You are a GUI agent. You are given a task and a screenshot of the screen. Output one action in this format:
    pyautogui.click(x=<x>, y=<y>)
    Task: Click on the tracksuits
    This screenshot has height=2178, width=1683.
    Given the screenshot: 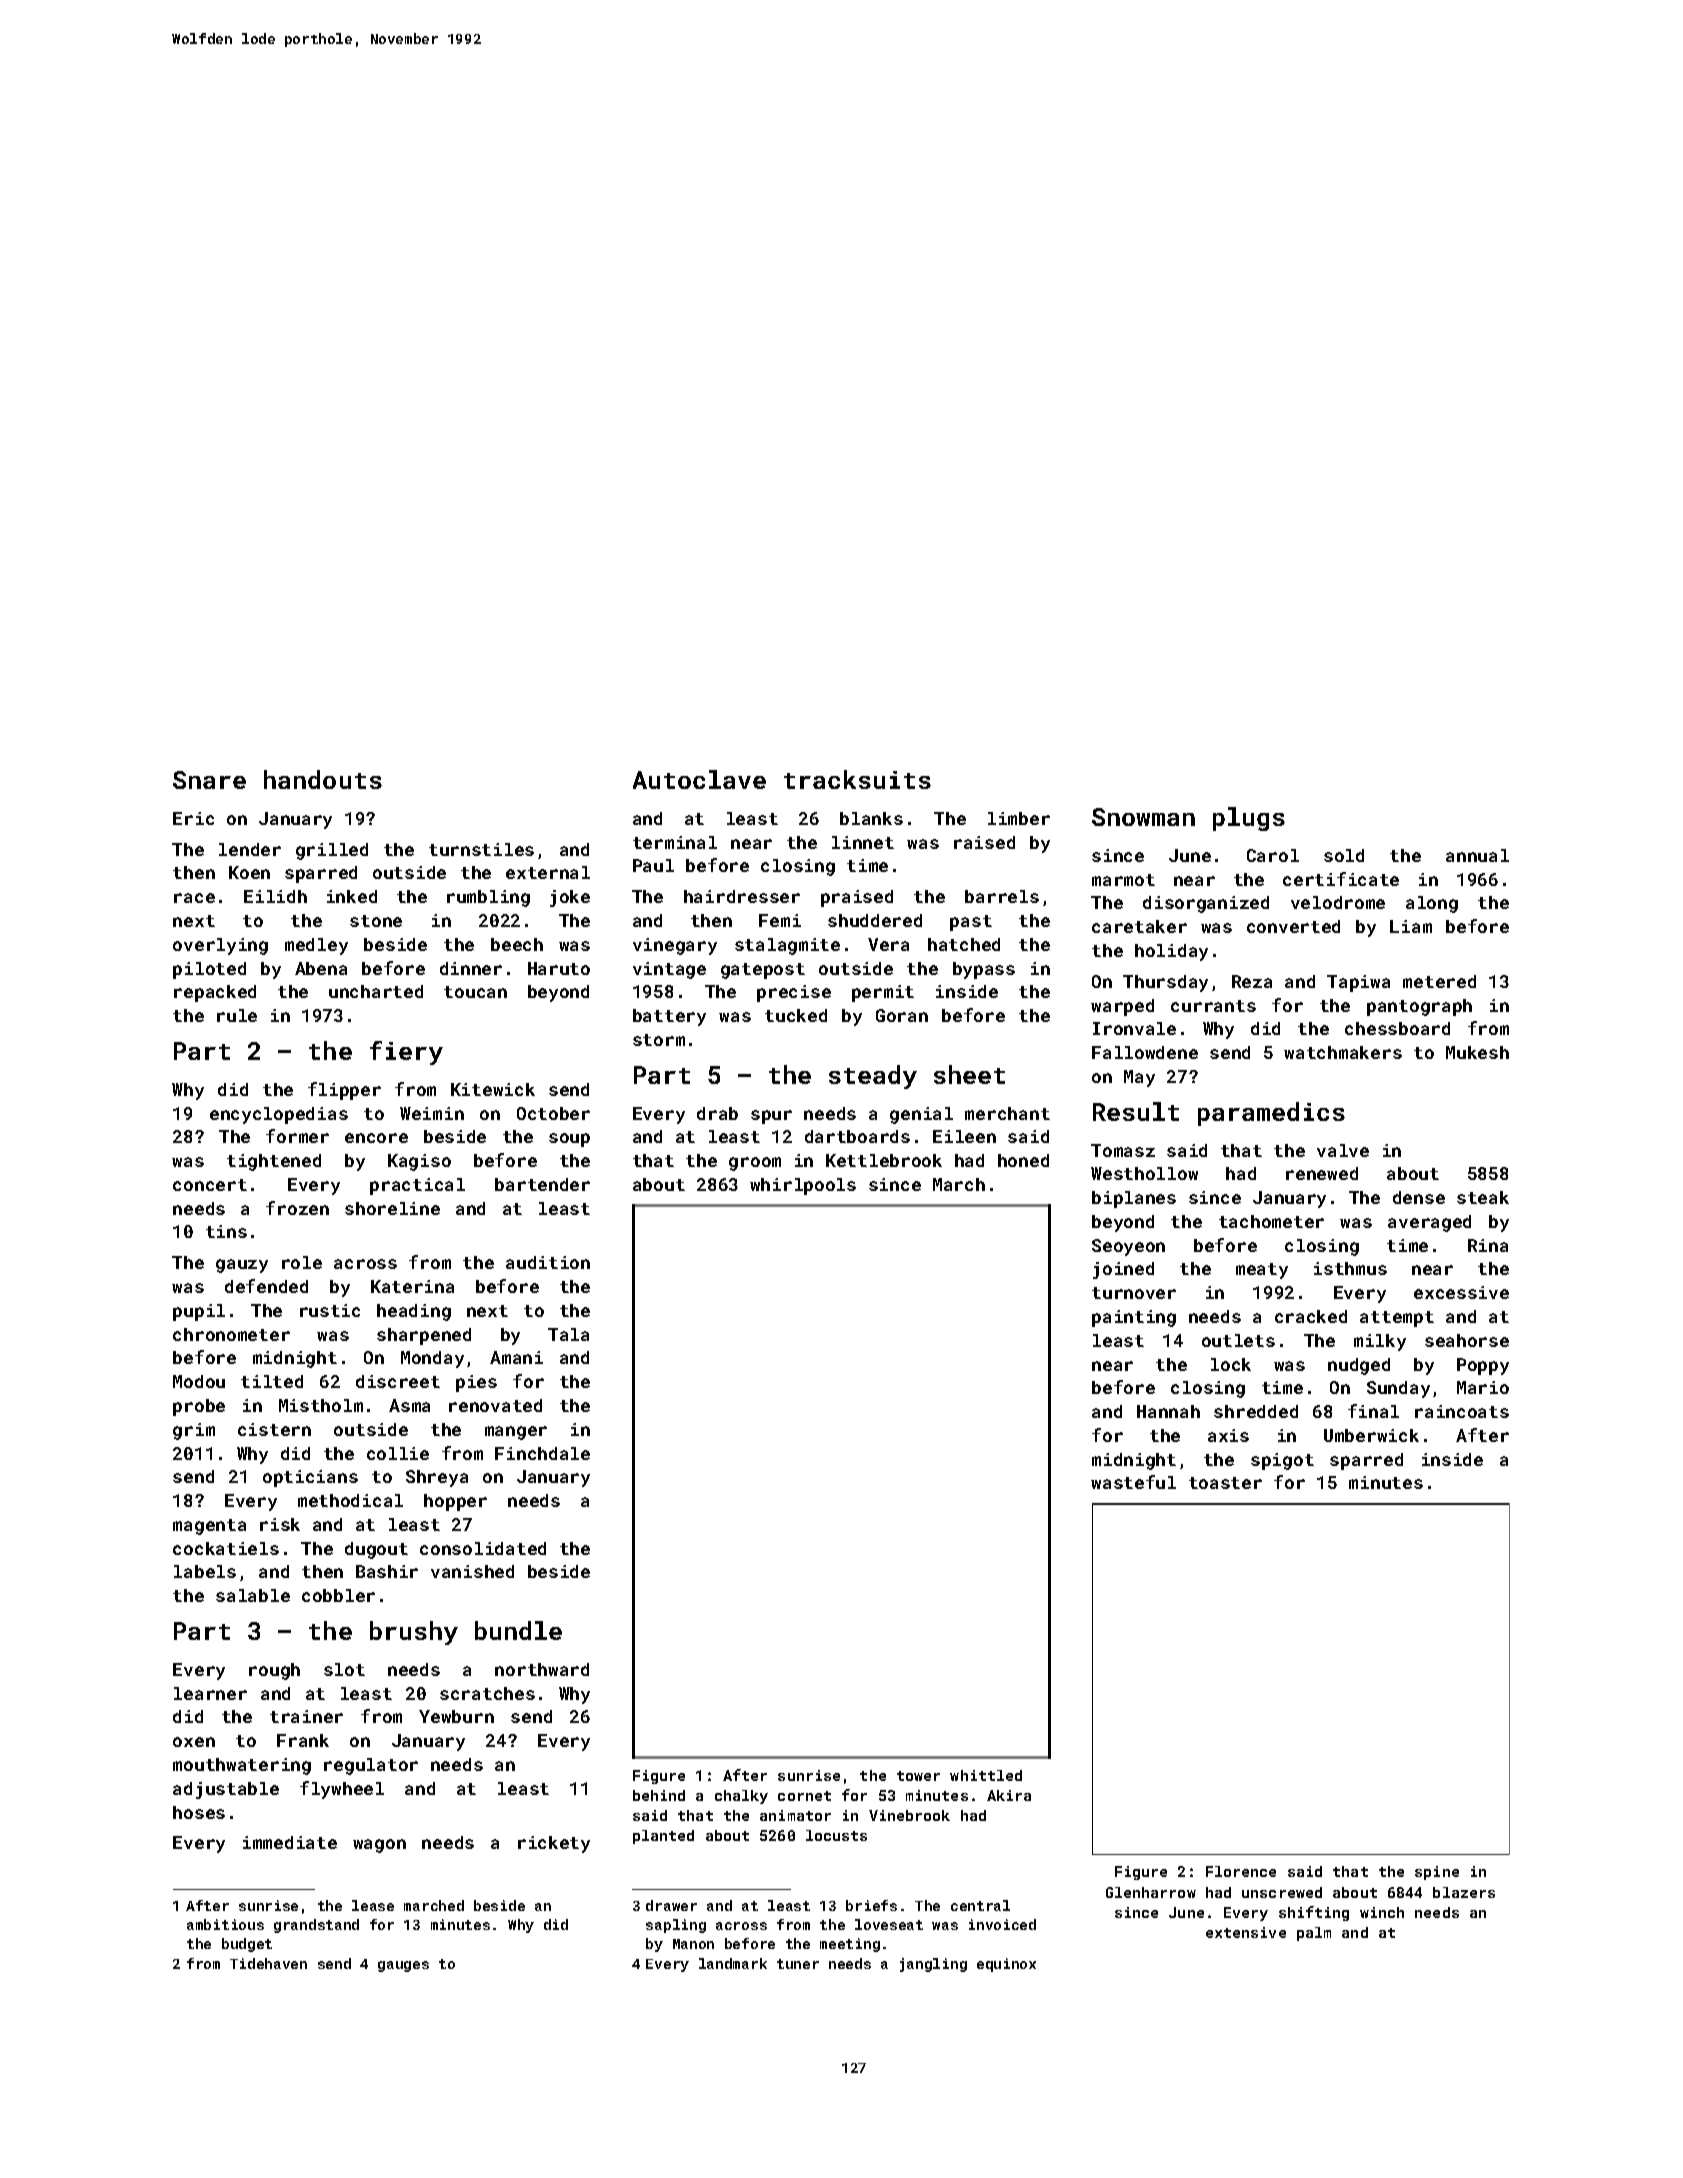 What is the action you would take?
    pyautogui.click(x=857, y=779)
